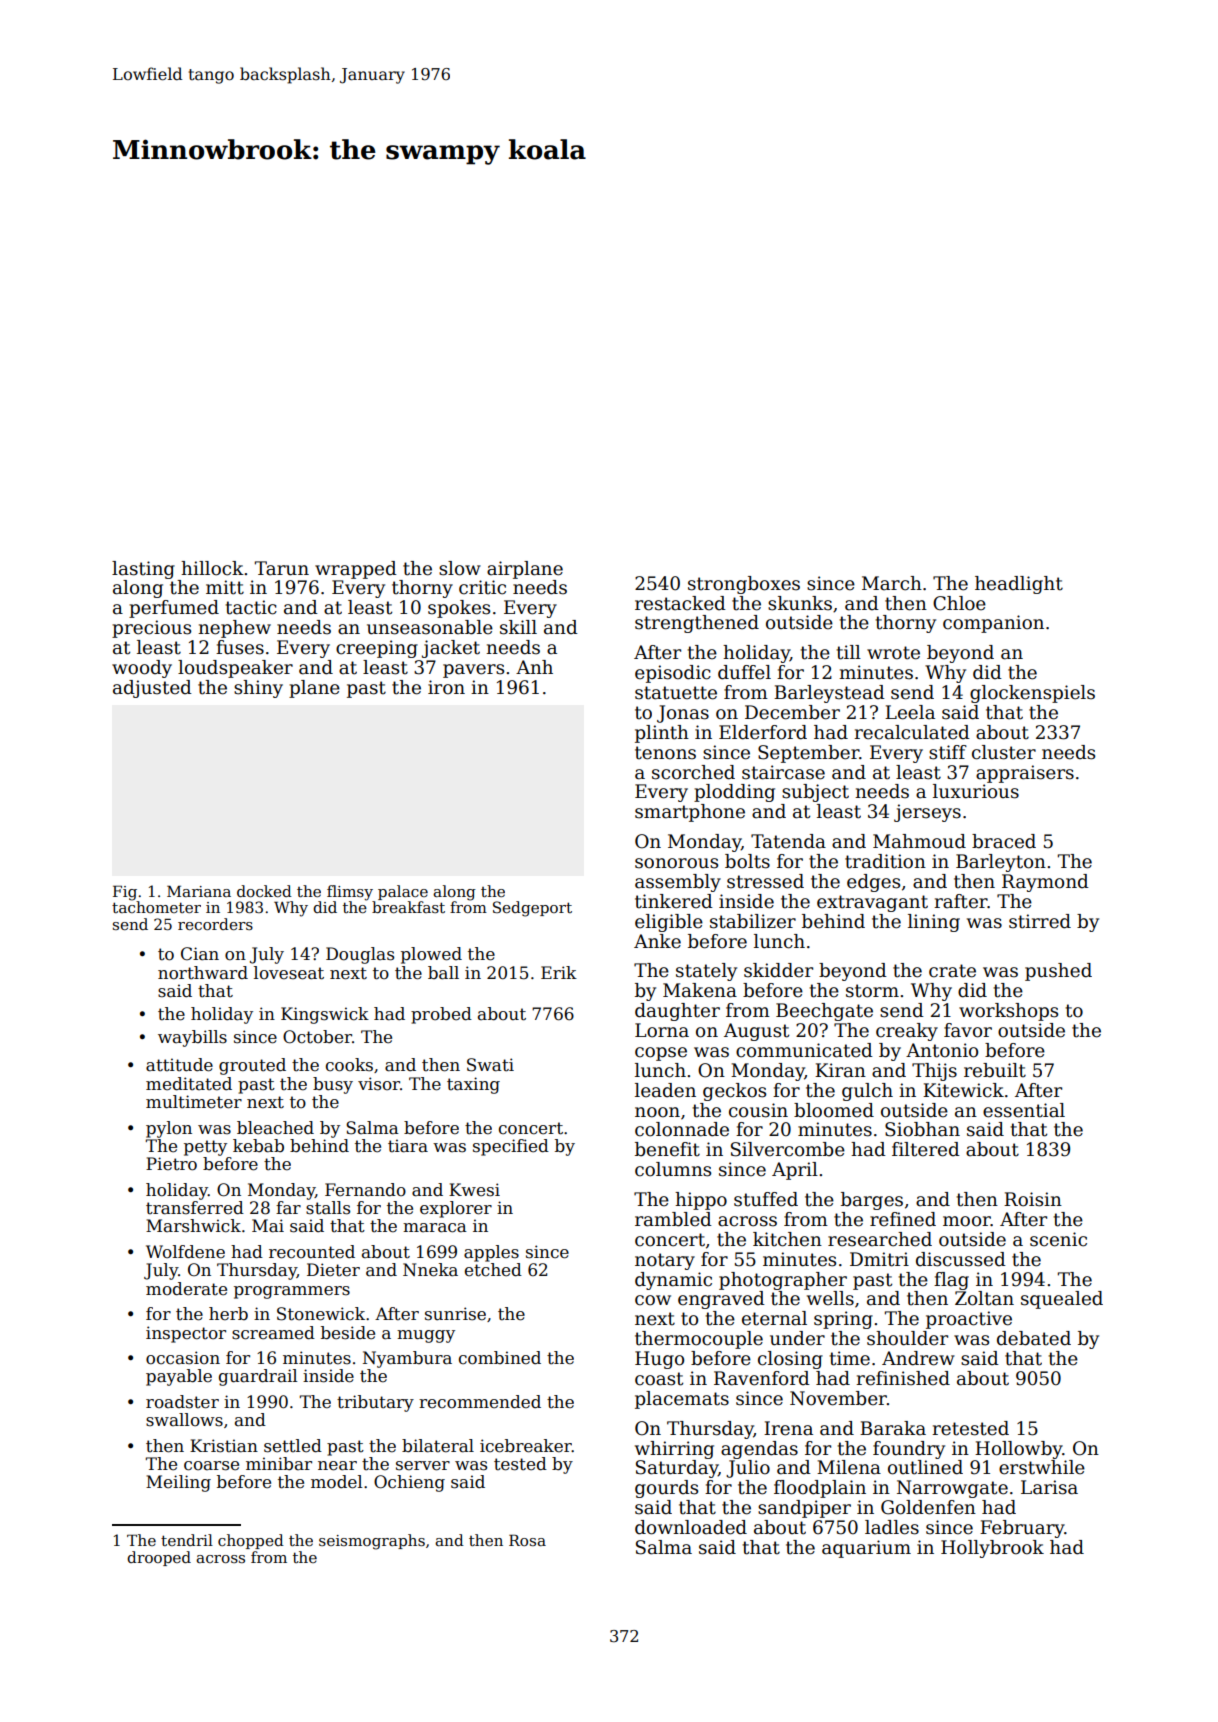  I want to click on appraisers, so click(1025, 774).
